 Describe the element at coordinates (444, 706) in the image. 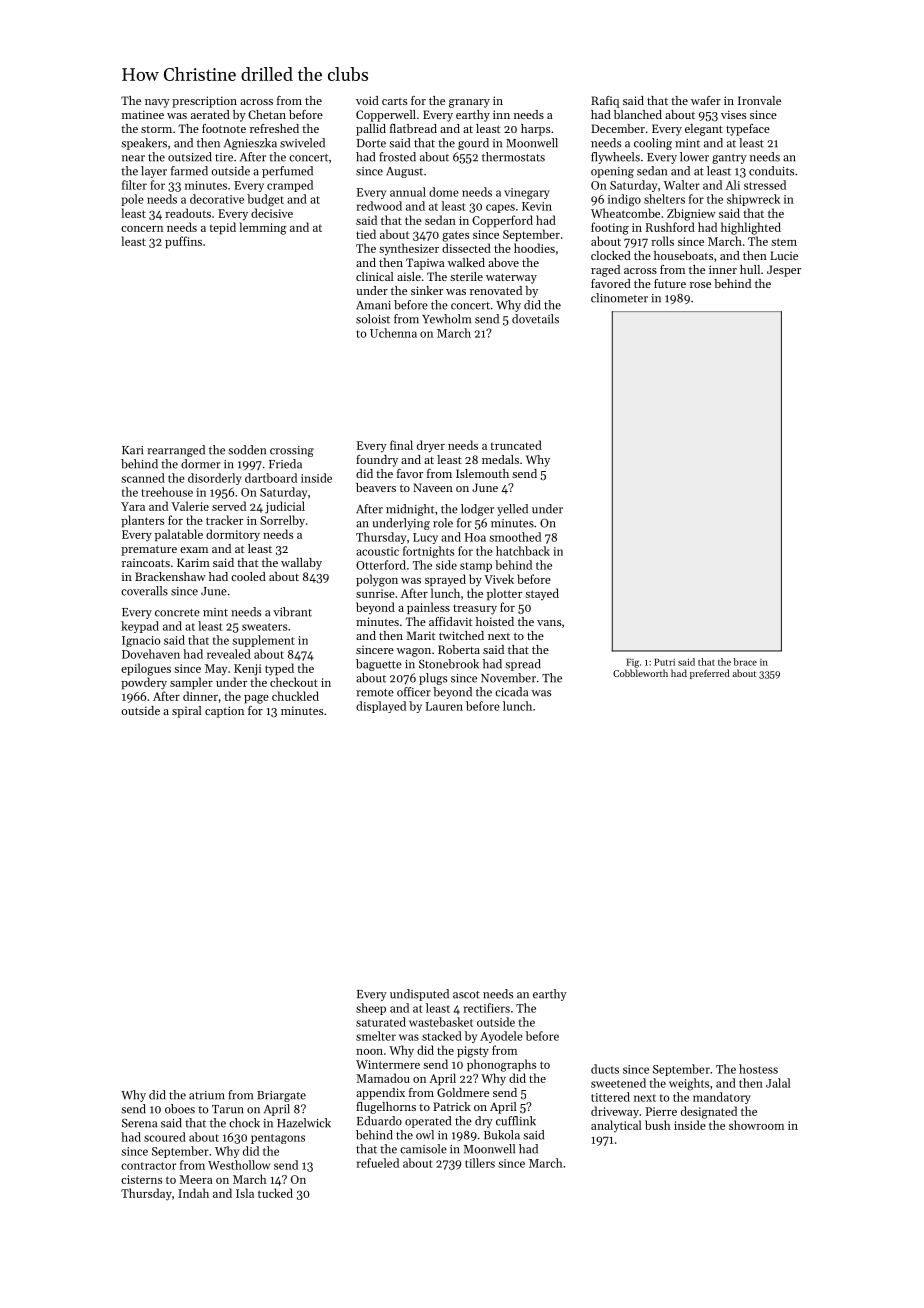

I see `Lauren` at that location.
